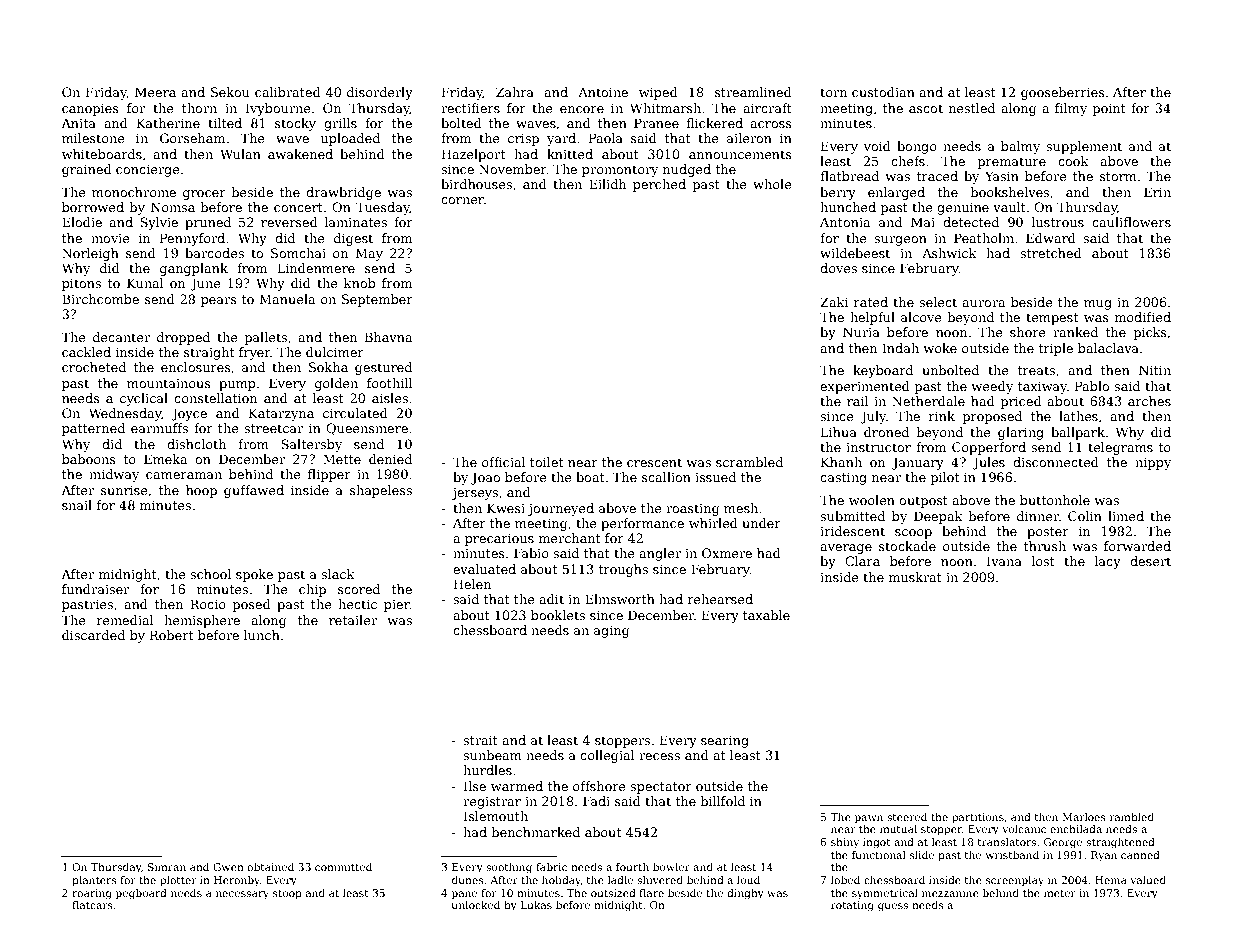  Describe the element at coordinates (713, 523) in the page. I see `whirled` at that location.
